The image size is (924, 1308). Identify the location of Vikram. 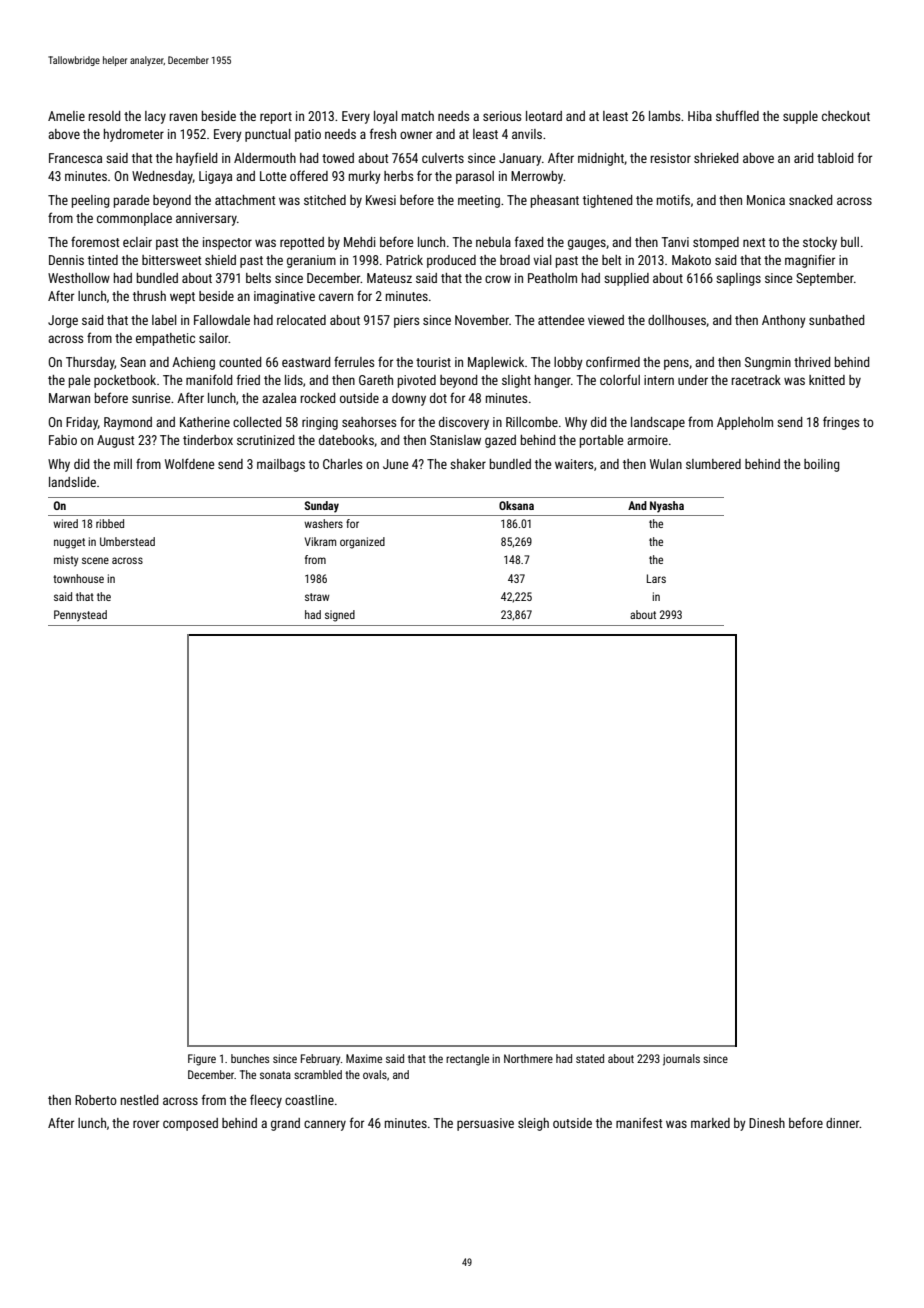
(320, 541).
